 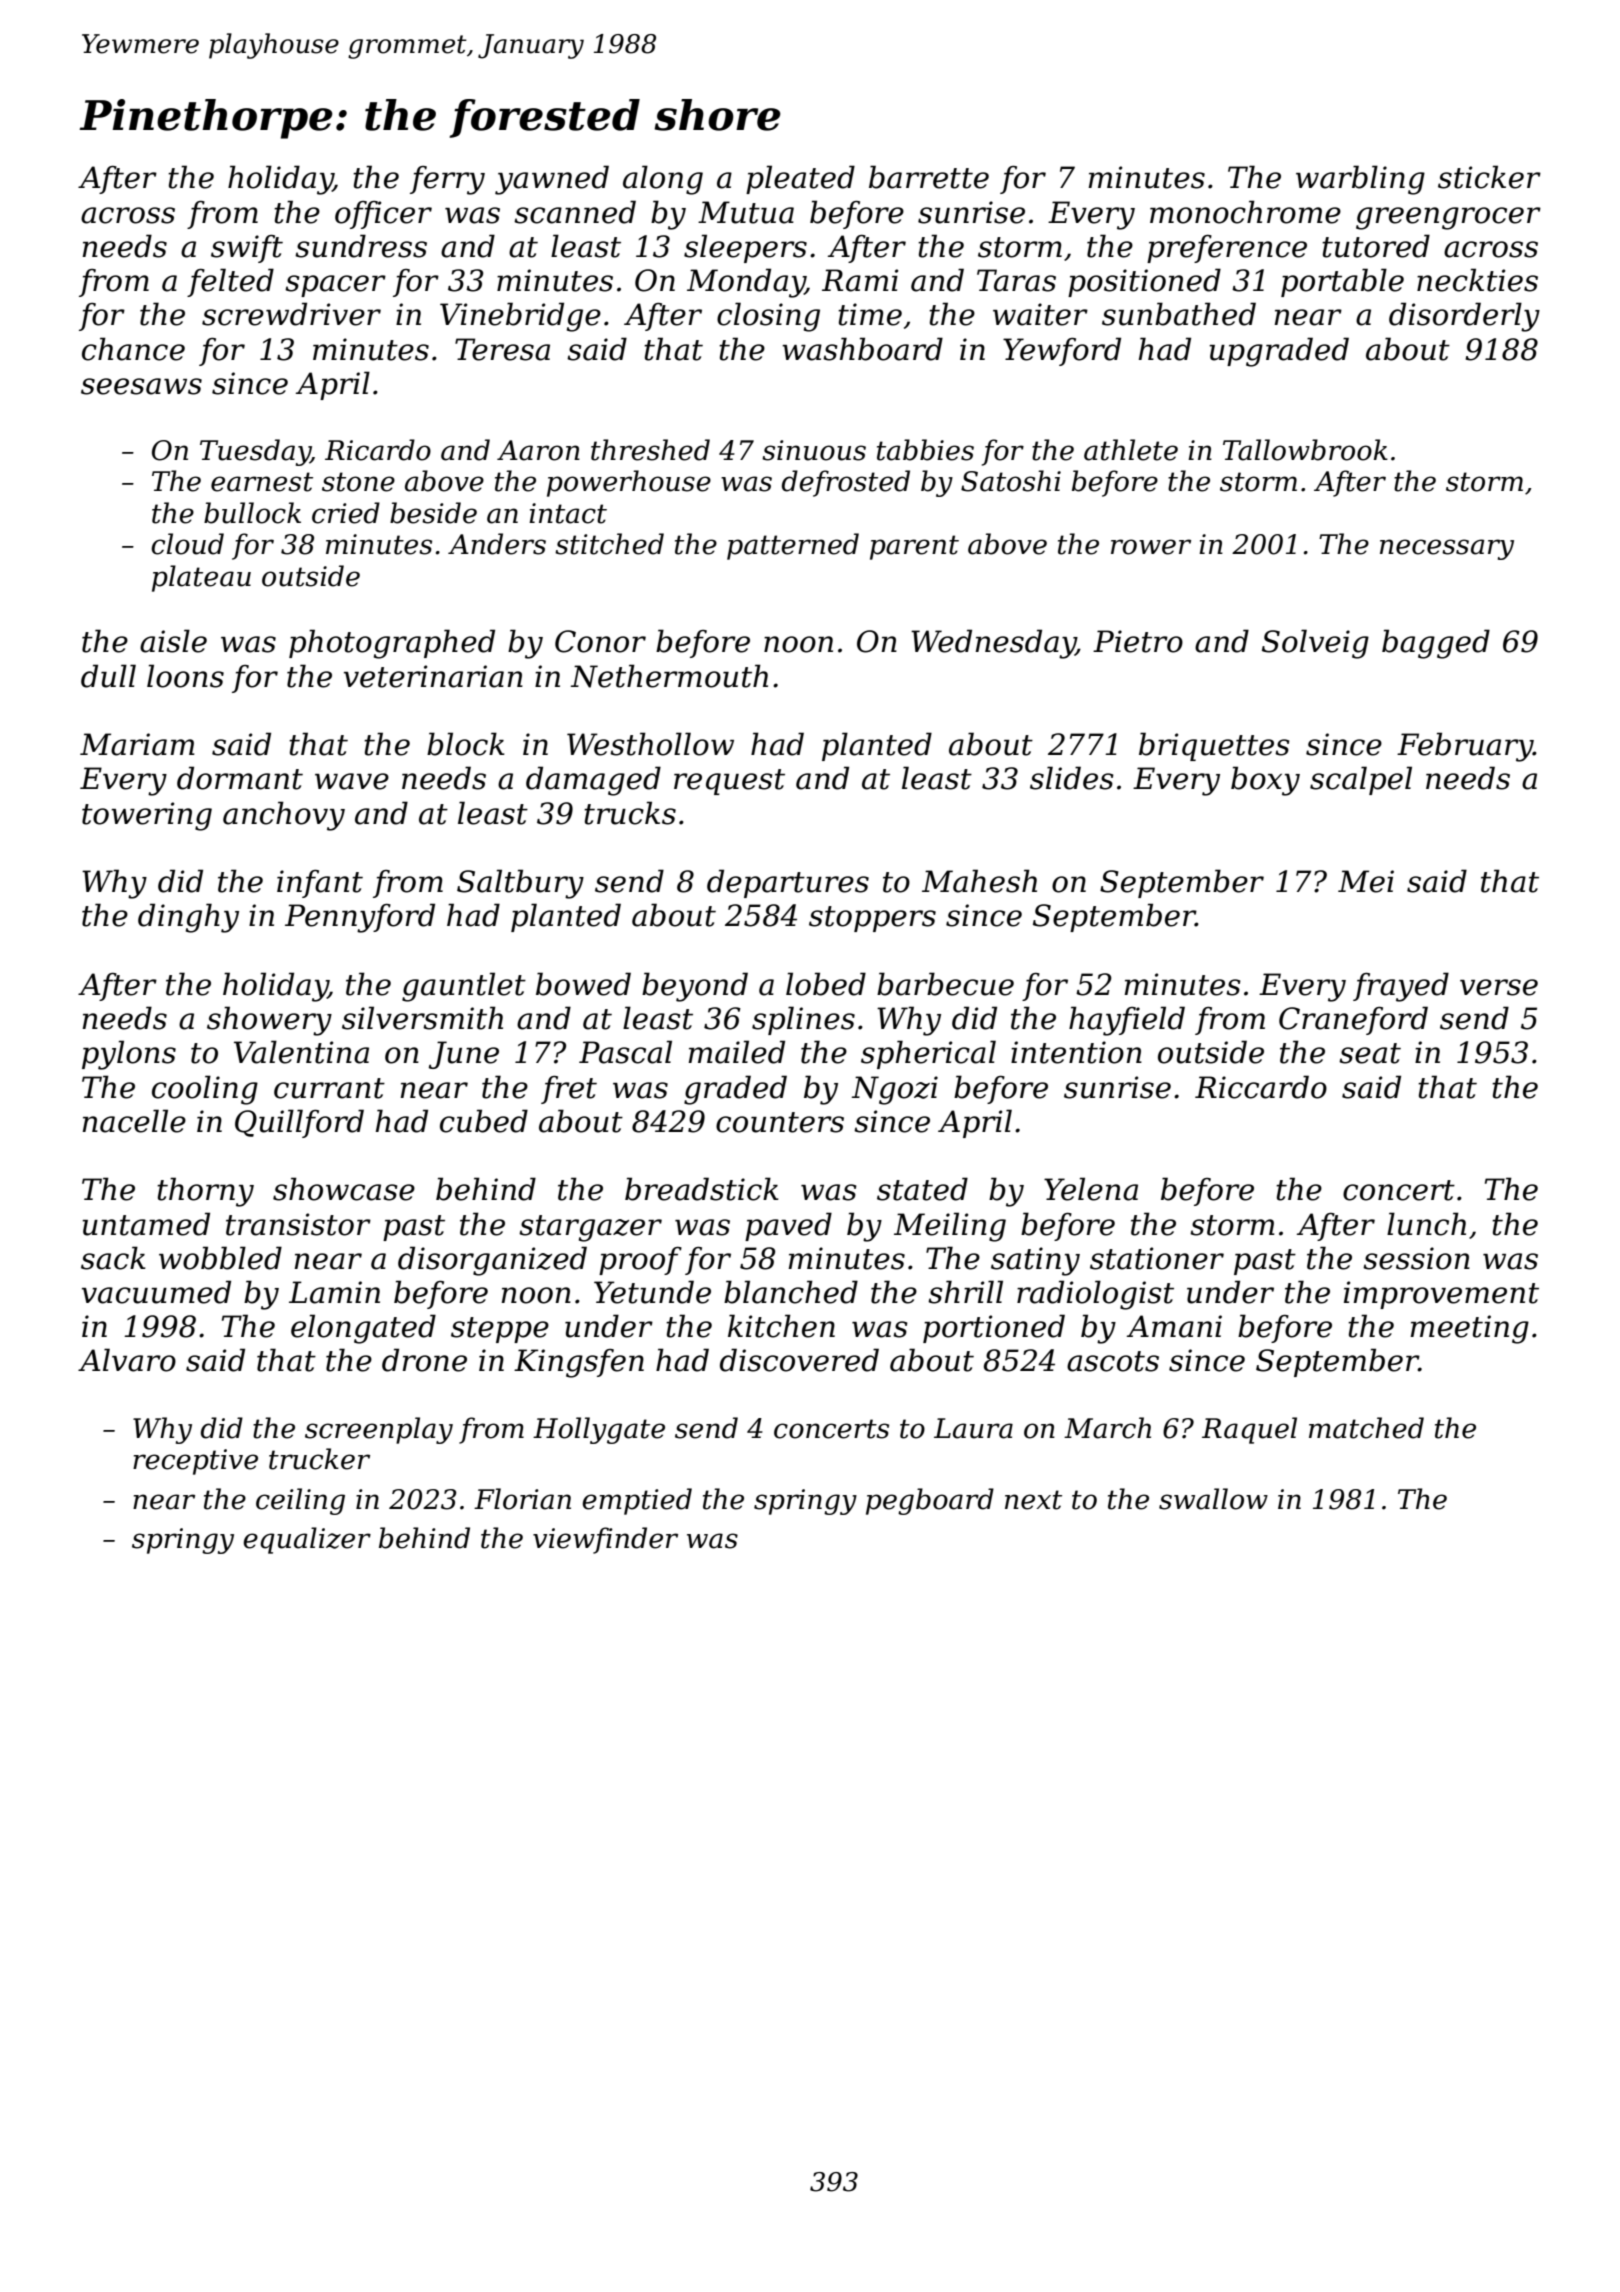 What do you see at coordinates (826, 984) in the screenshot?
I see `lobed` at bounding box center [826, 984].
